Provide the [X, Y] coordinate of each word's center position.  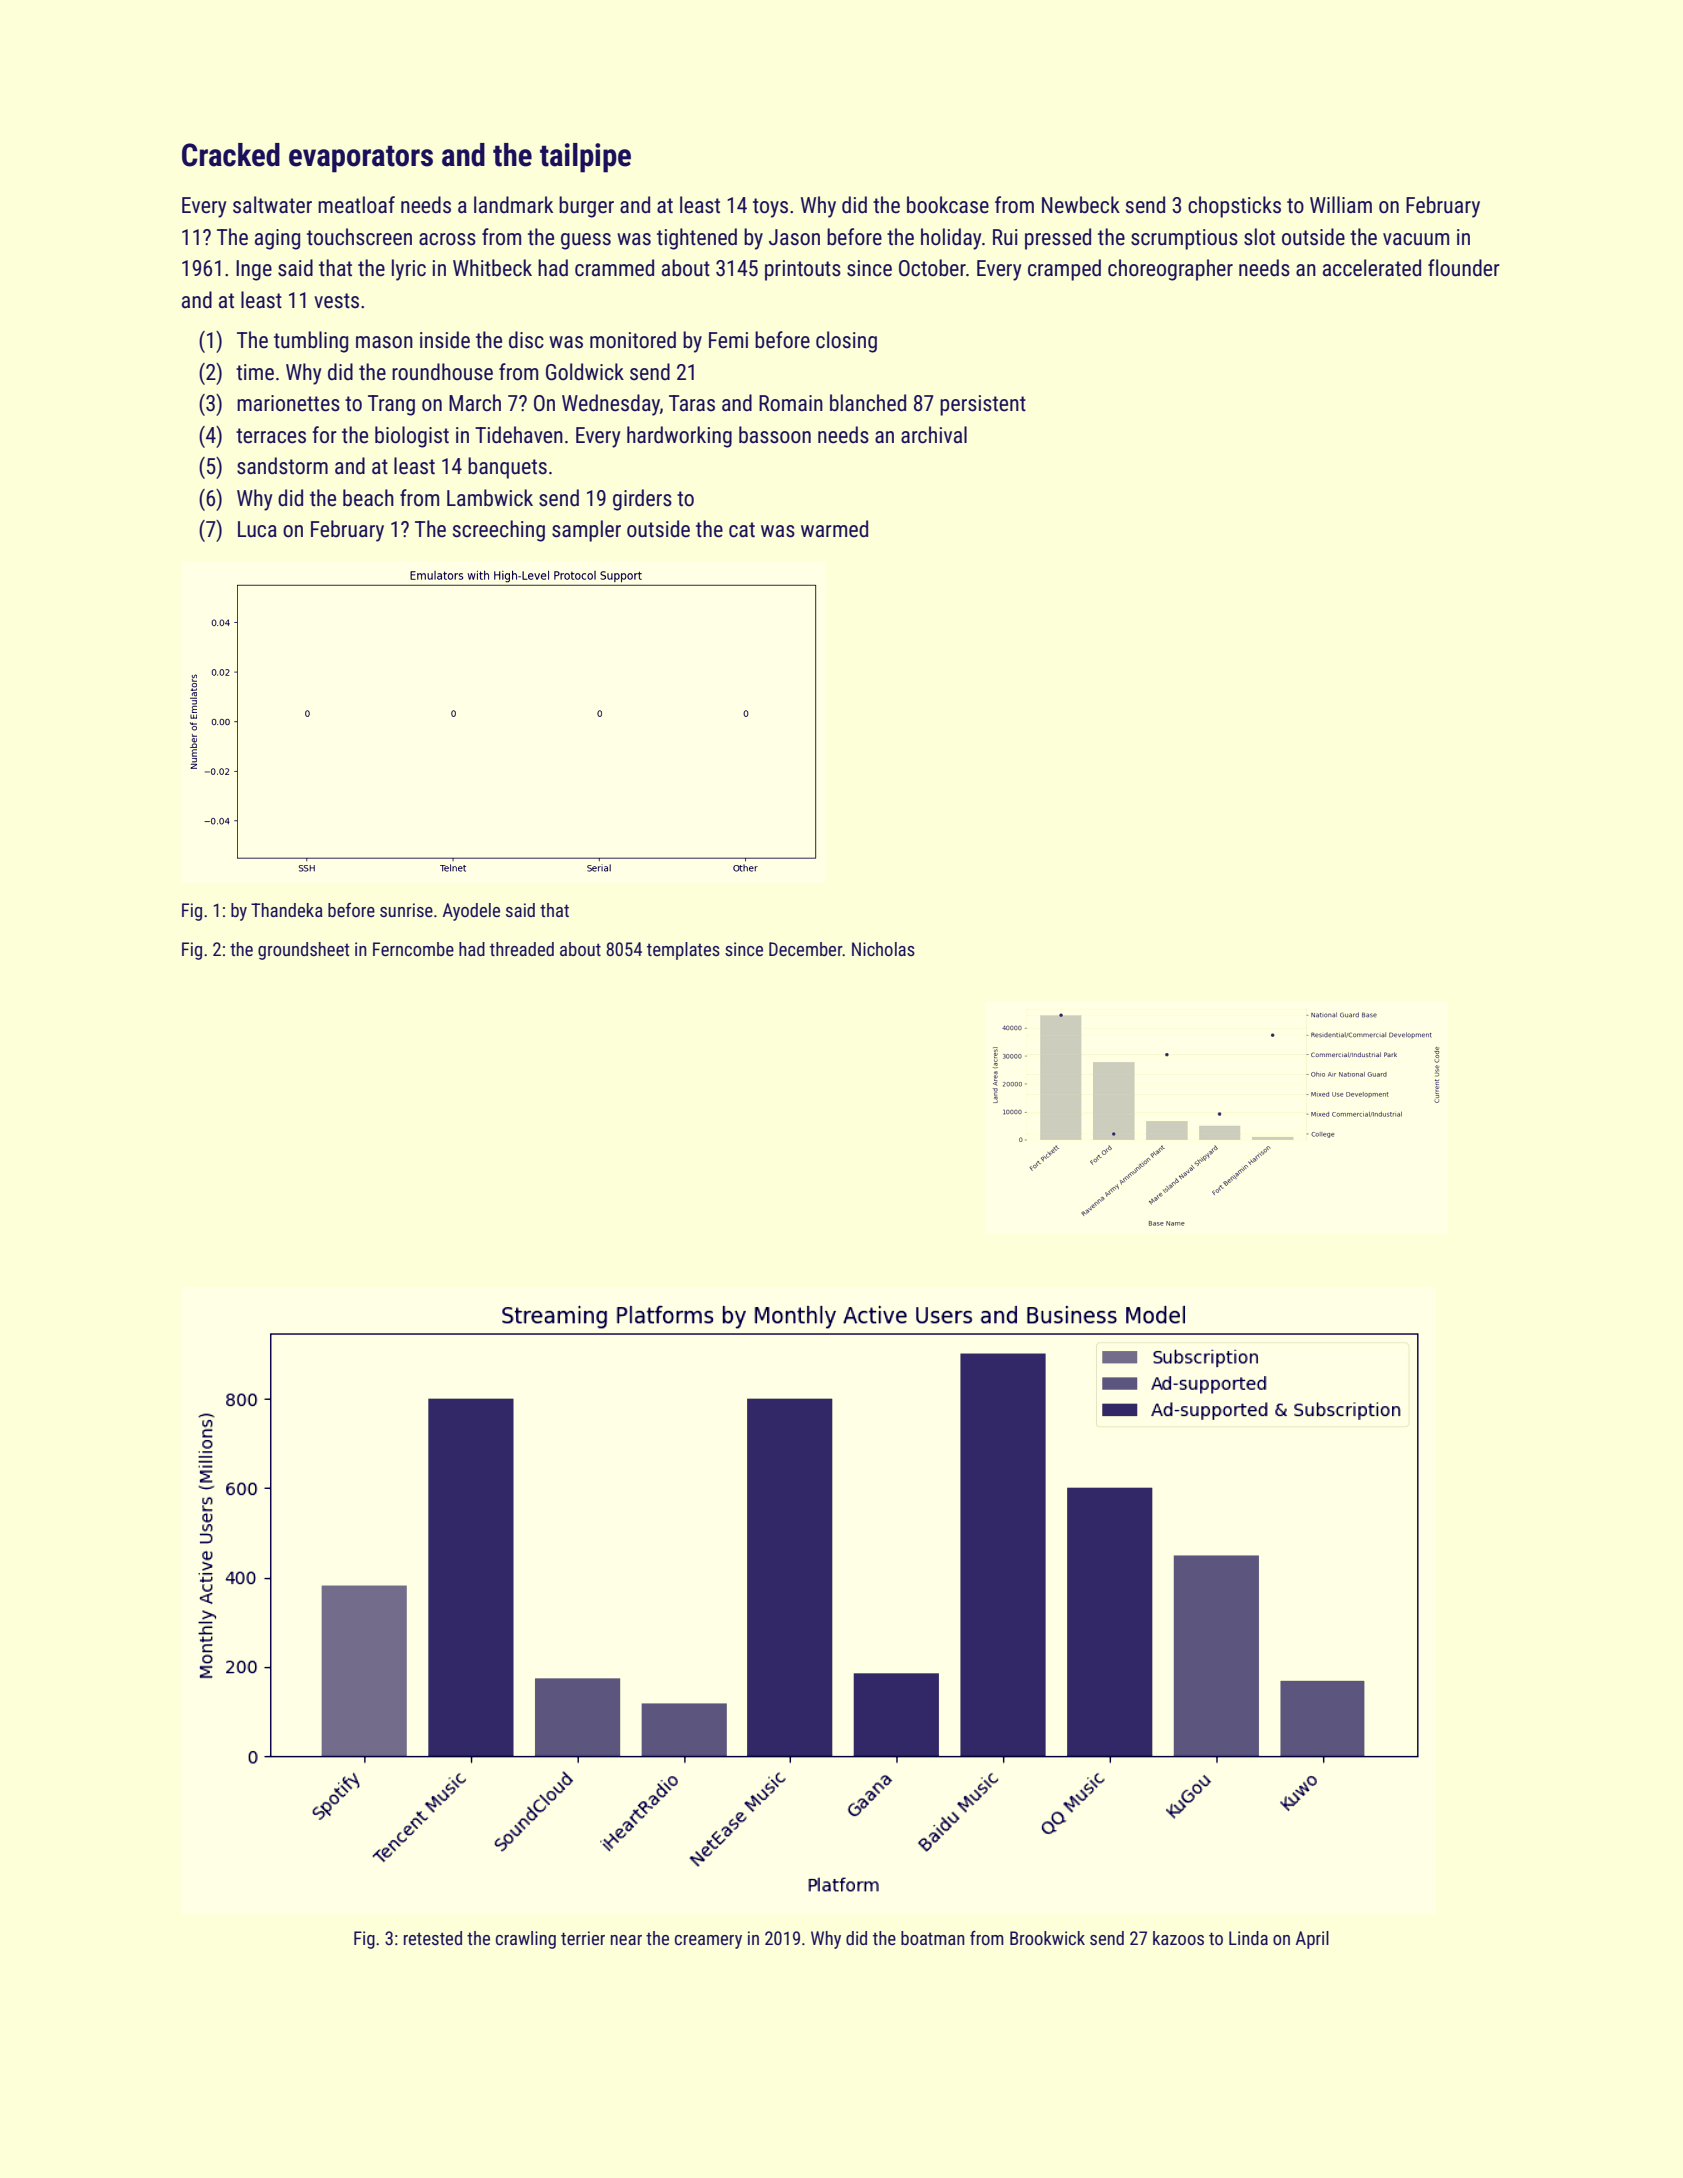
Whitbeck [492, 268]
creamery [708, 1942]
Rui [1005, 237]
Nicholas [883, 949]
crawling [526, 1940]
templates [683, 951]
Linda [1248, 1938]
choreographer [1170, 270]
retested [433, 1938]
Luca [257, 529]
